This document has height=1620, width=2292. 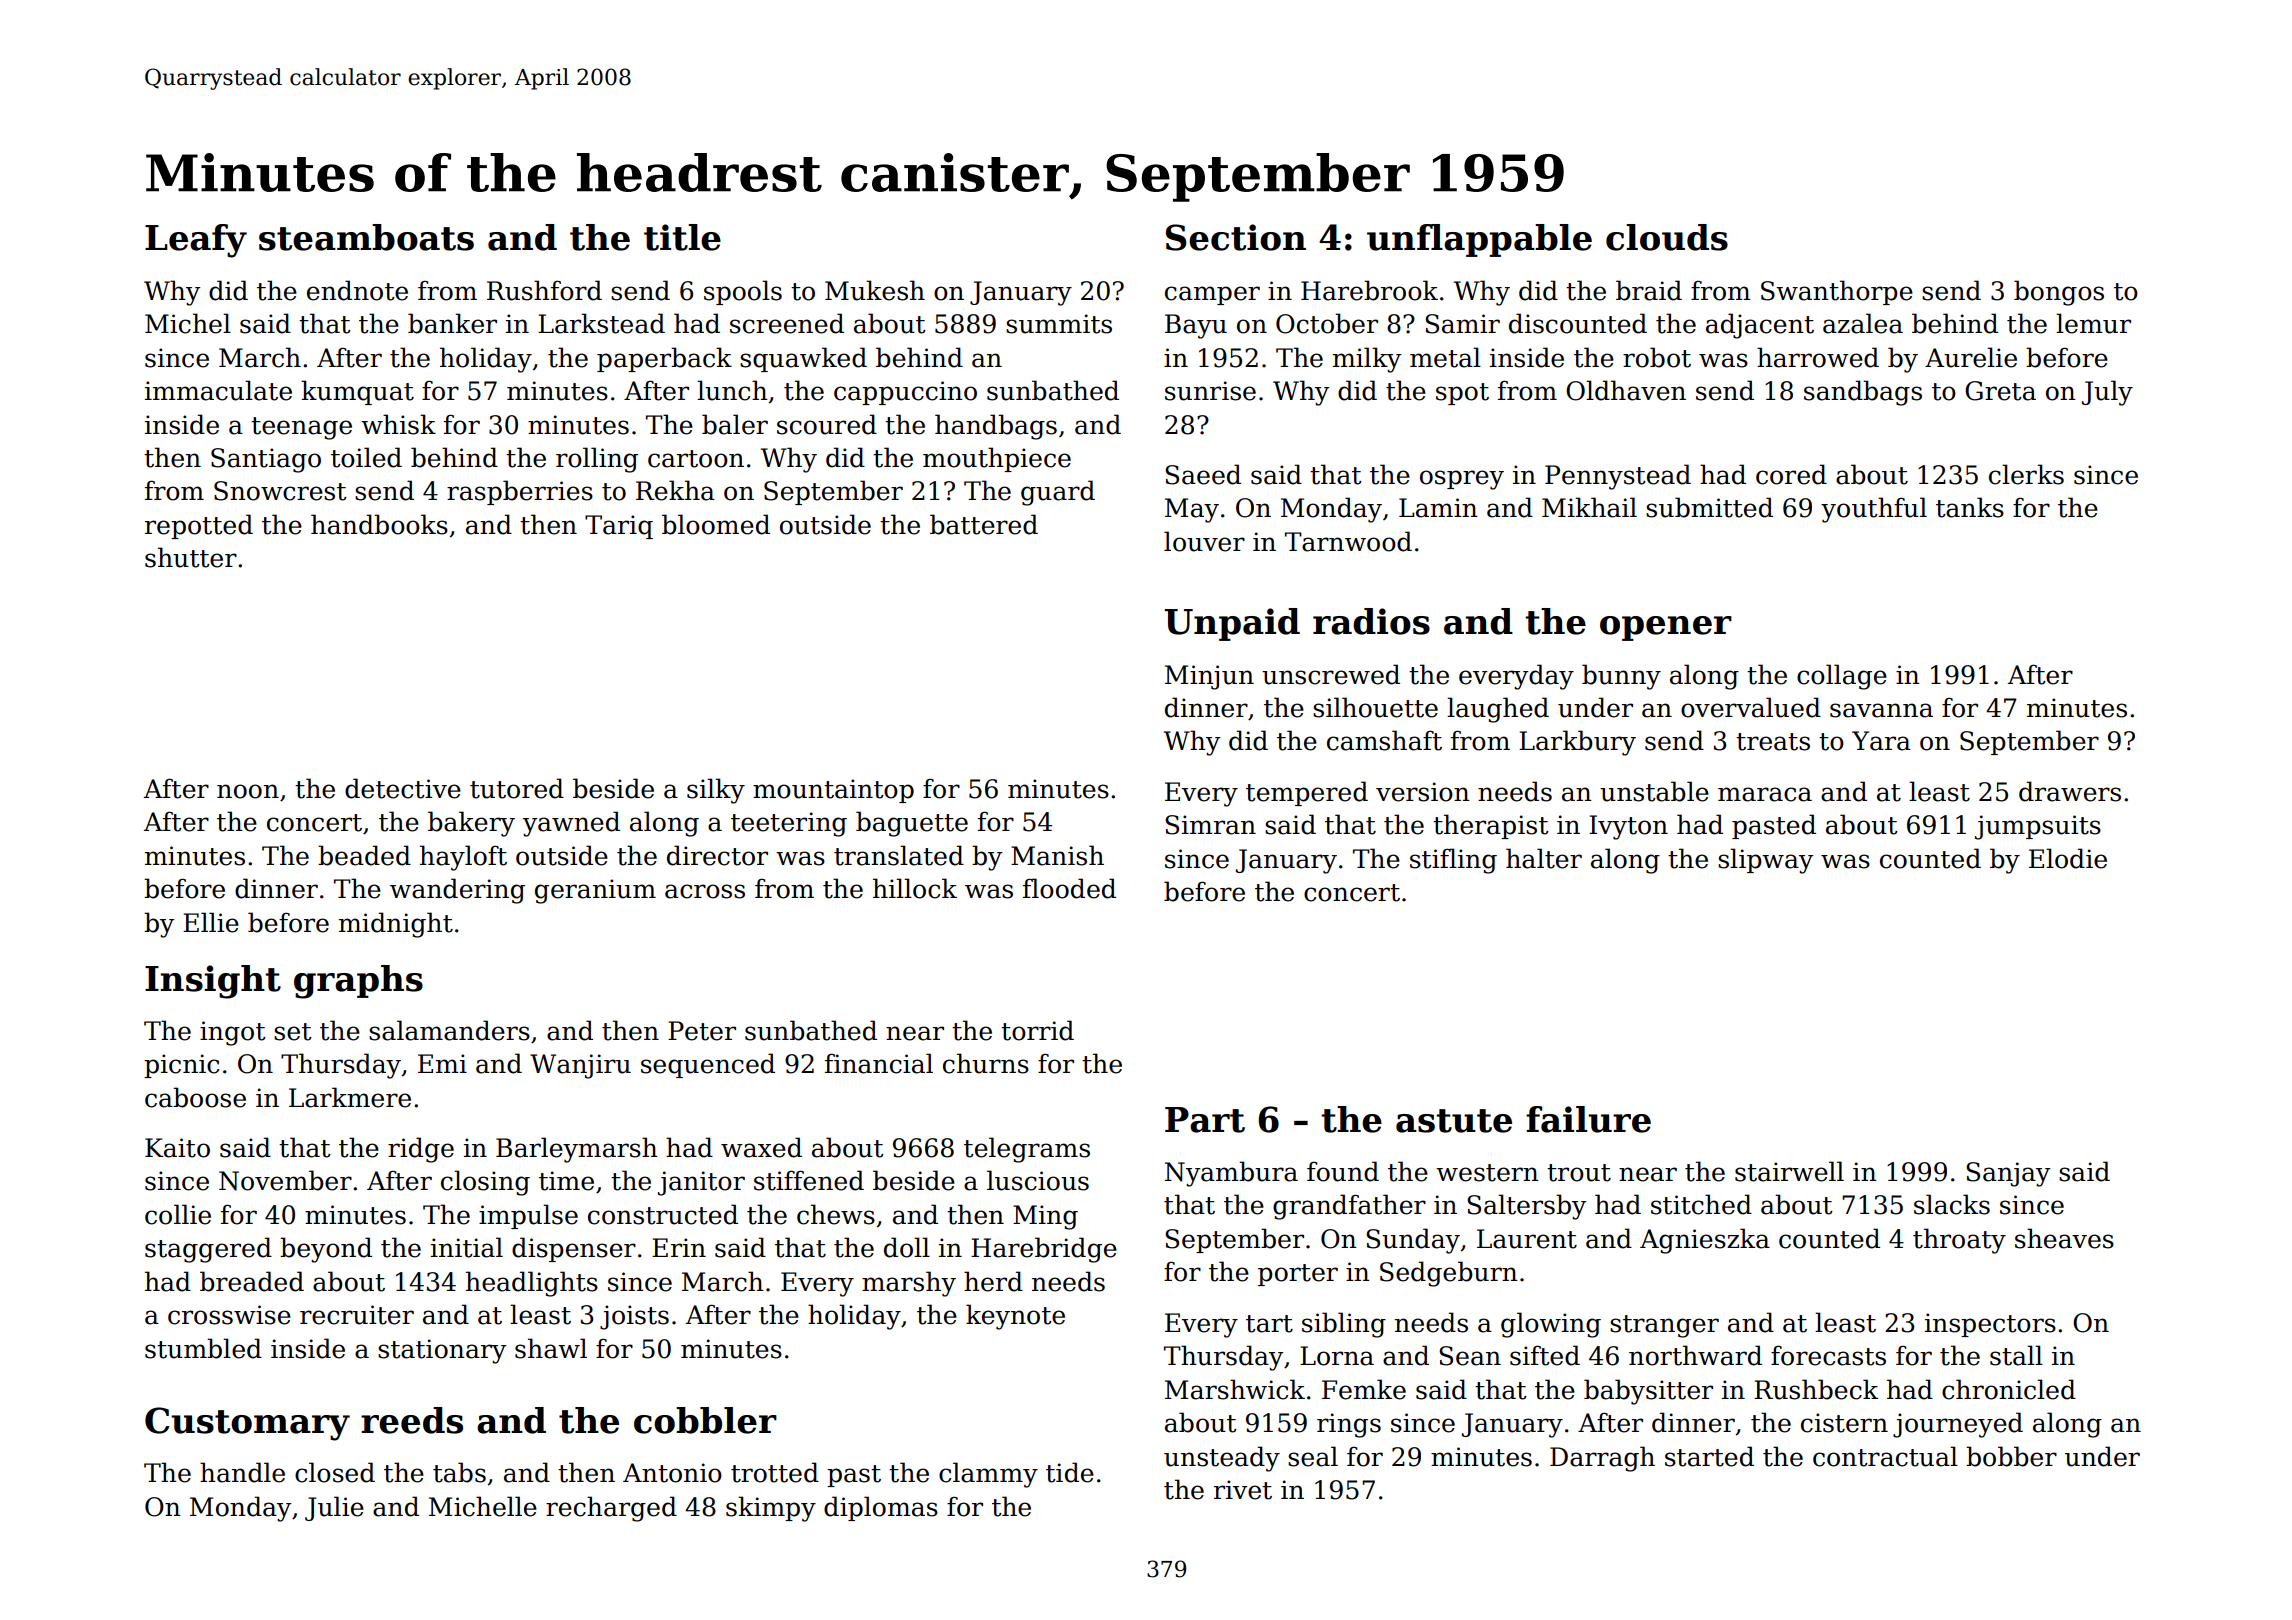 I want to click on telegrams, so click(x=1027, y=1150).
